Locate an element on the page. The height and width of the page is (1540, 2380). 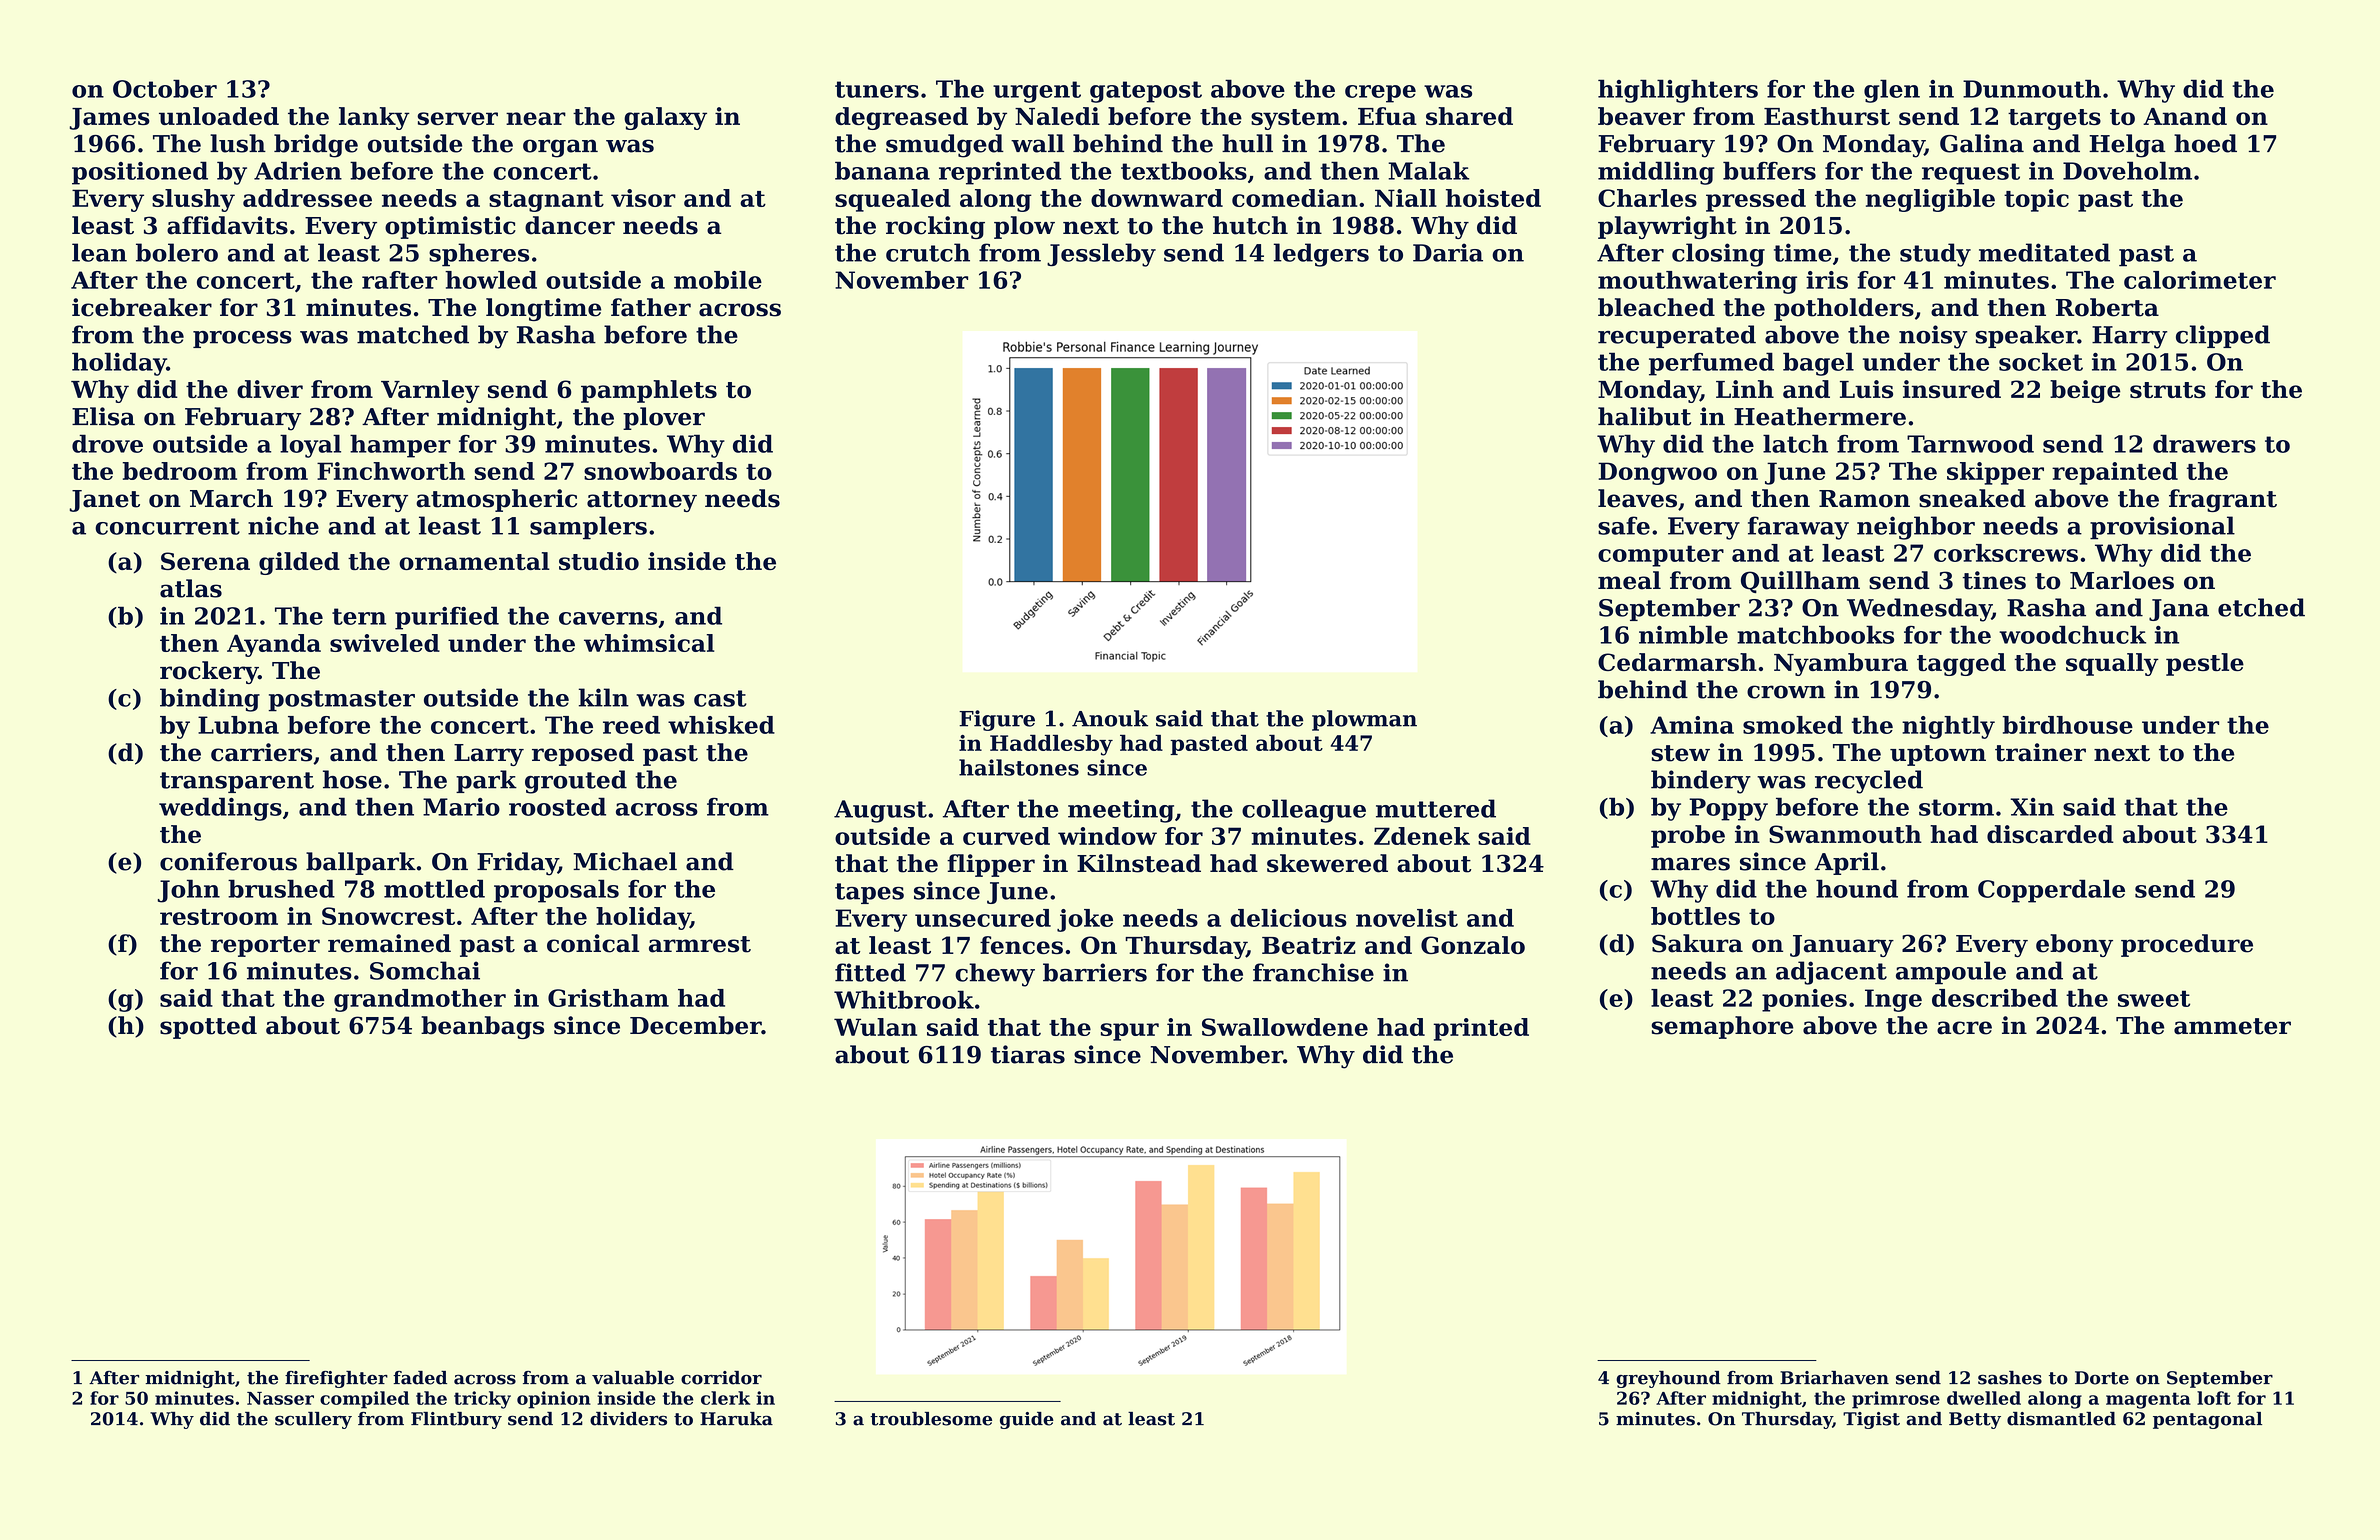
adjacent is located at coordinates (1831, 973).
